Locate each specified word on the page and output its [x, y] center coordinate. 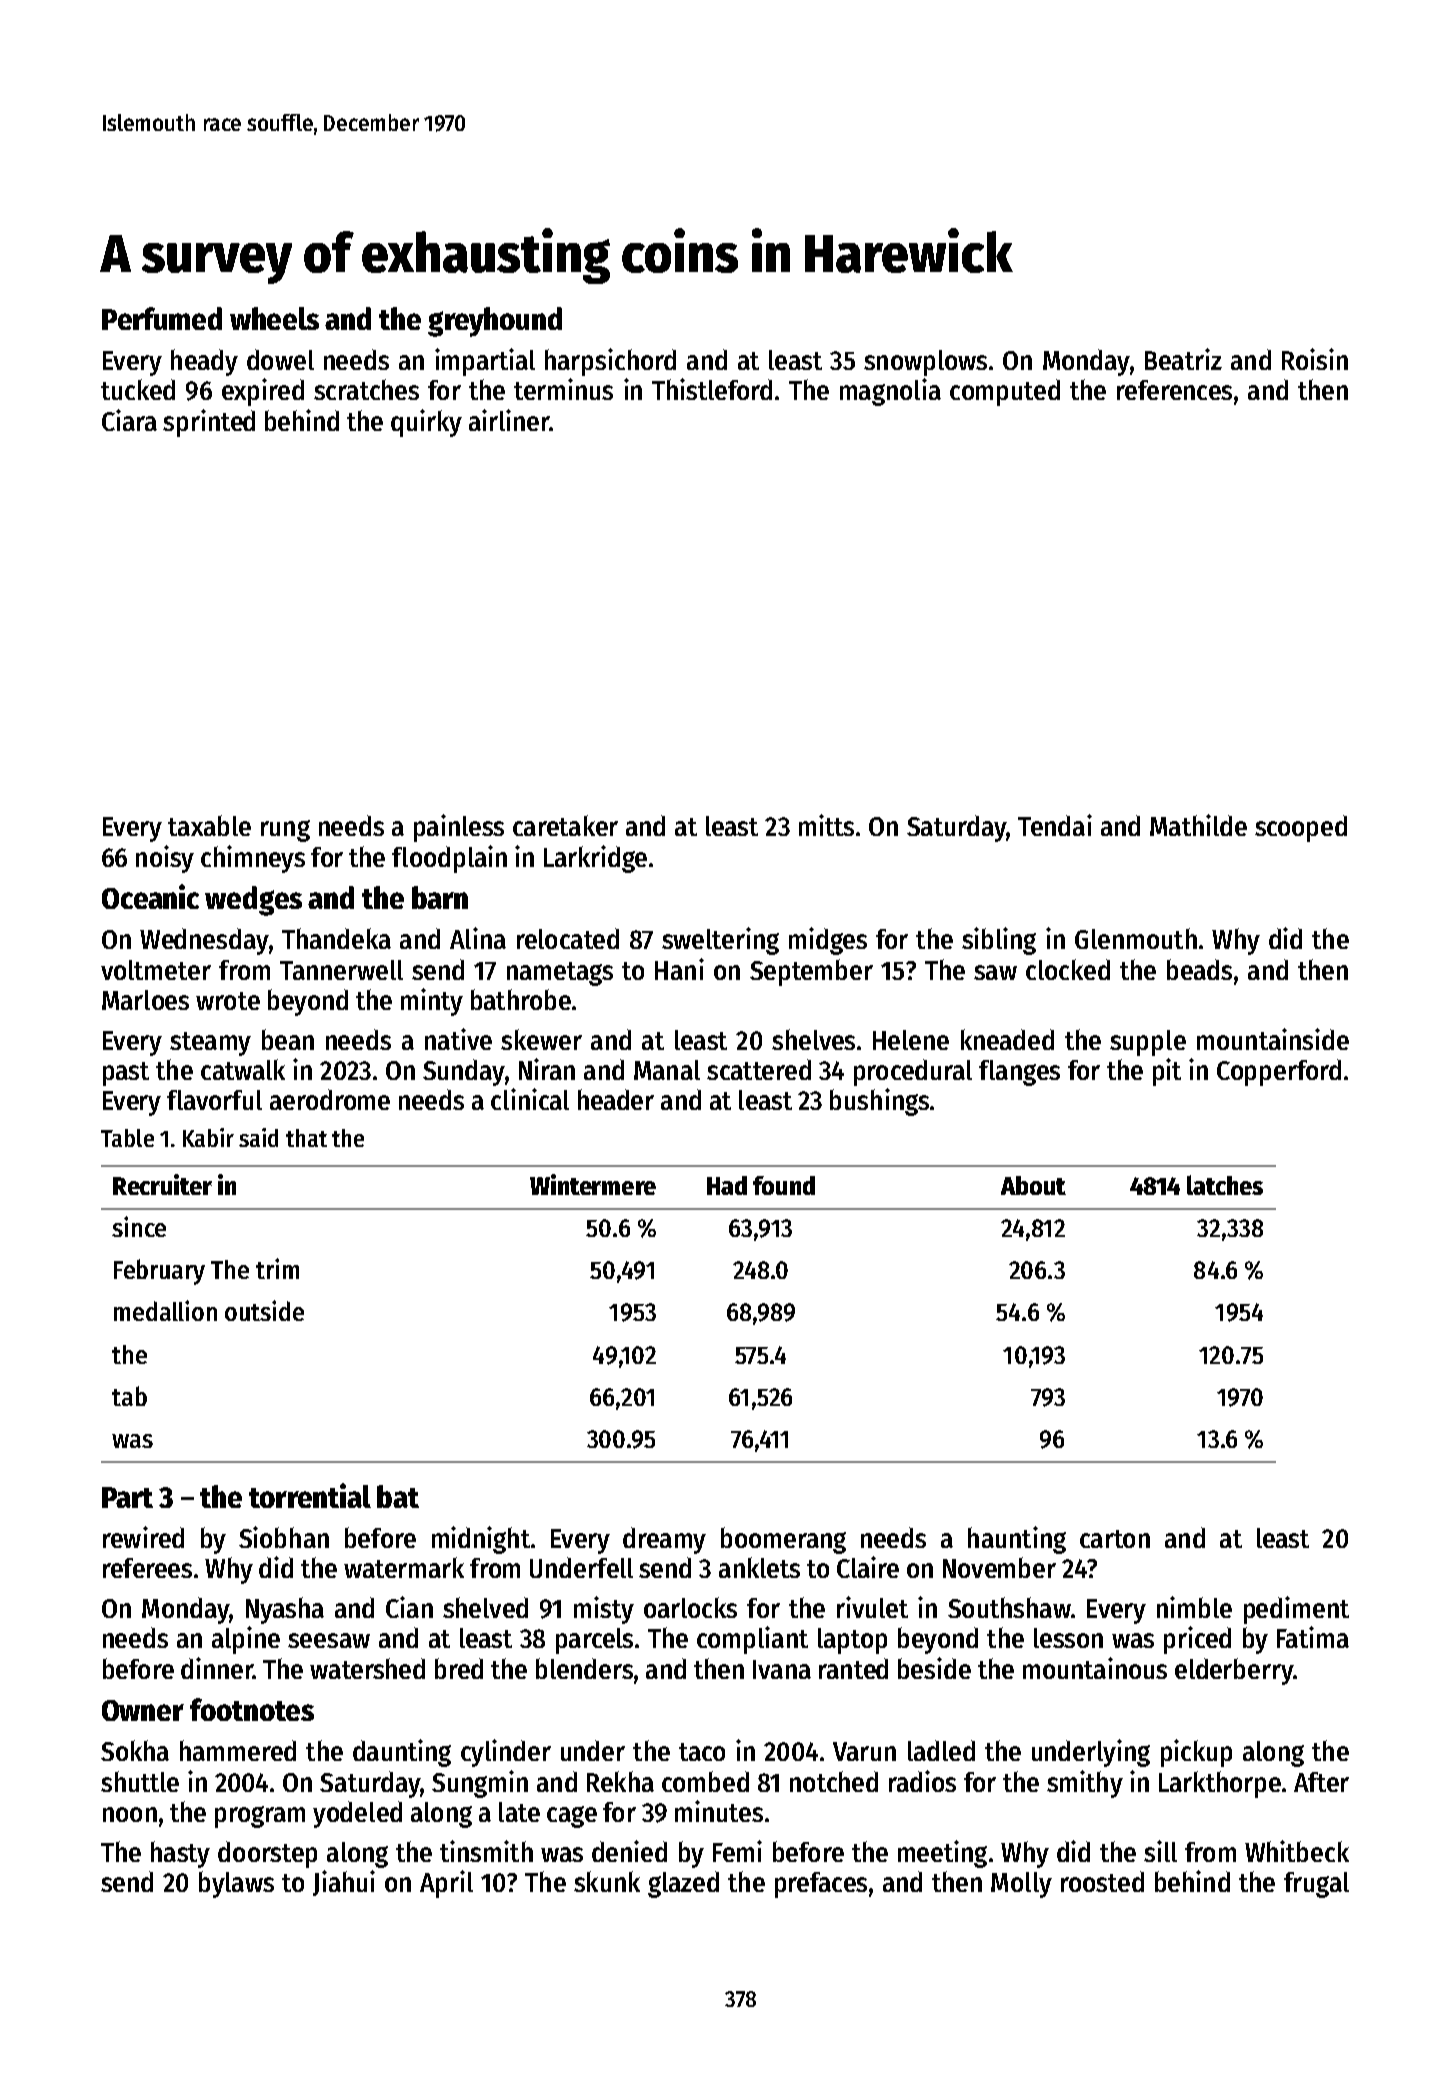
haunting [1017, 1540]
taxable [209, 825]
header [616, 1099]
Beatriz [1183, 359]
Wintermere [593, 1184]
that [306, 1138]
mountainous [1095, 1668]
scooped [1301, 828]
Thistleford [712, 389]
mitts [826, 825]
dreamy [664, 1540]
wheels [274, 318]
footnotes [252, 1709]
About [1033, 1185]
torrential [310, 1495]
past [126, 1074]
